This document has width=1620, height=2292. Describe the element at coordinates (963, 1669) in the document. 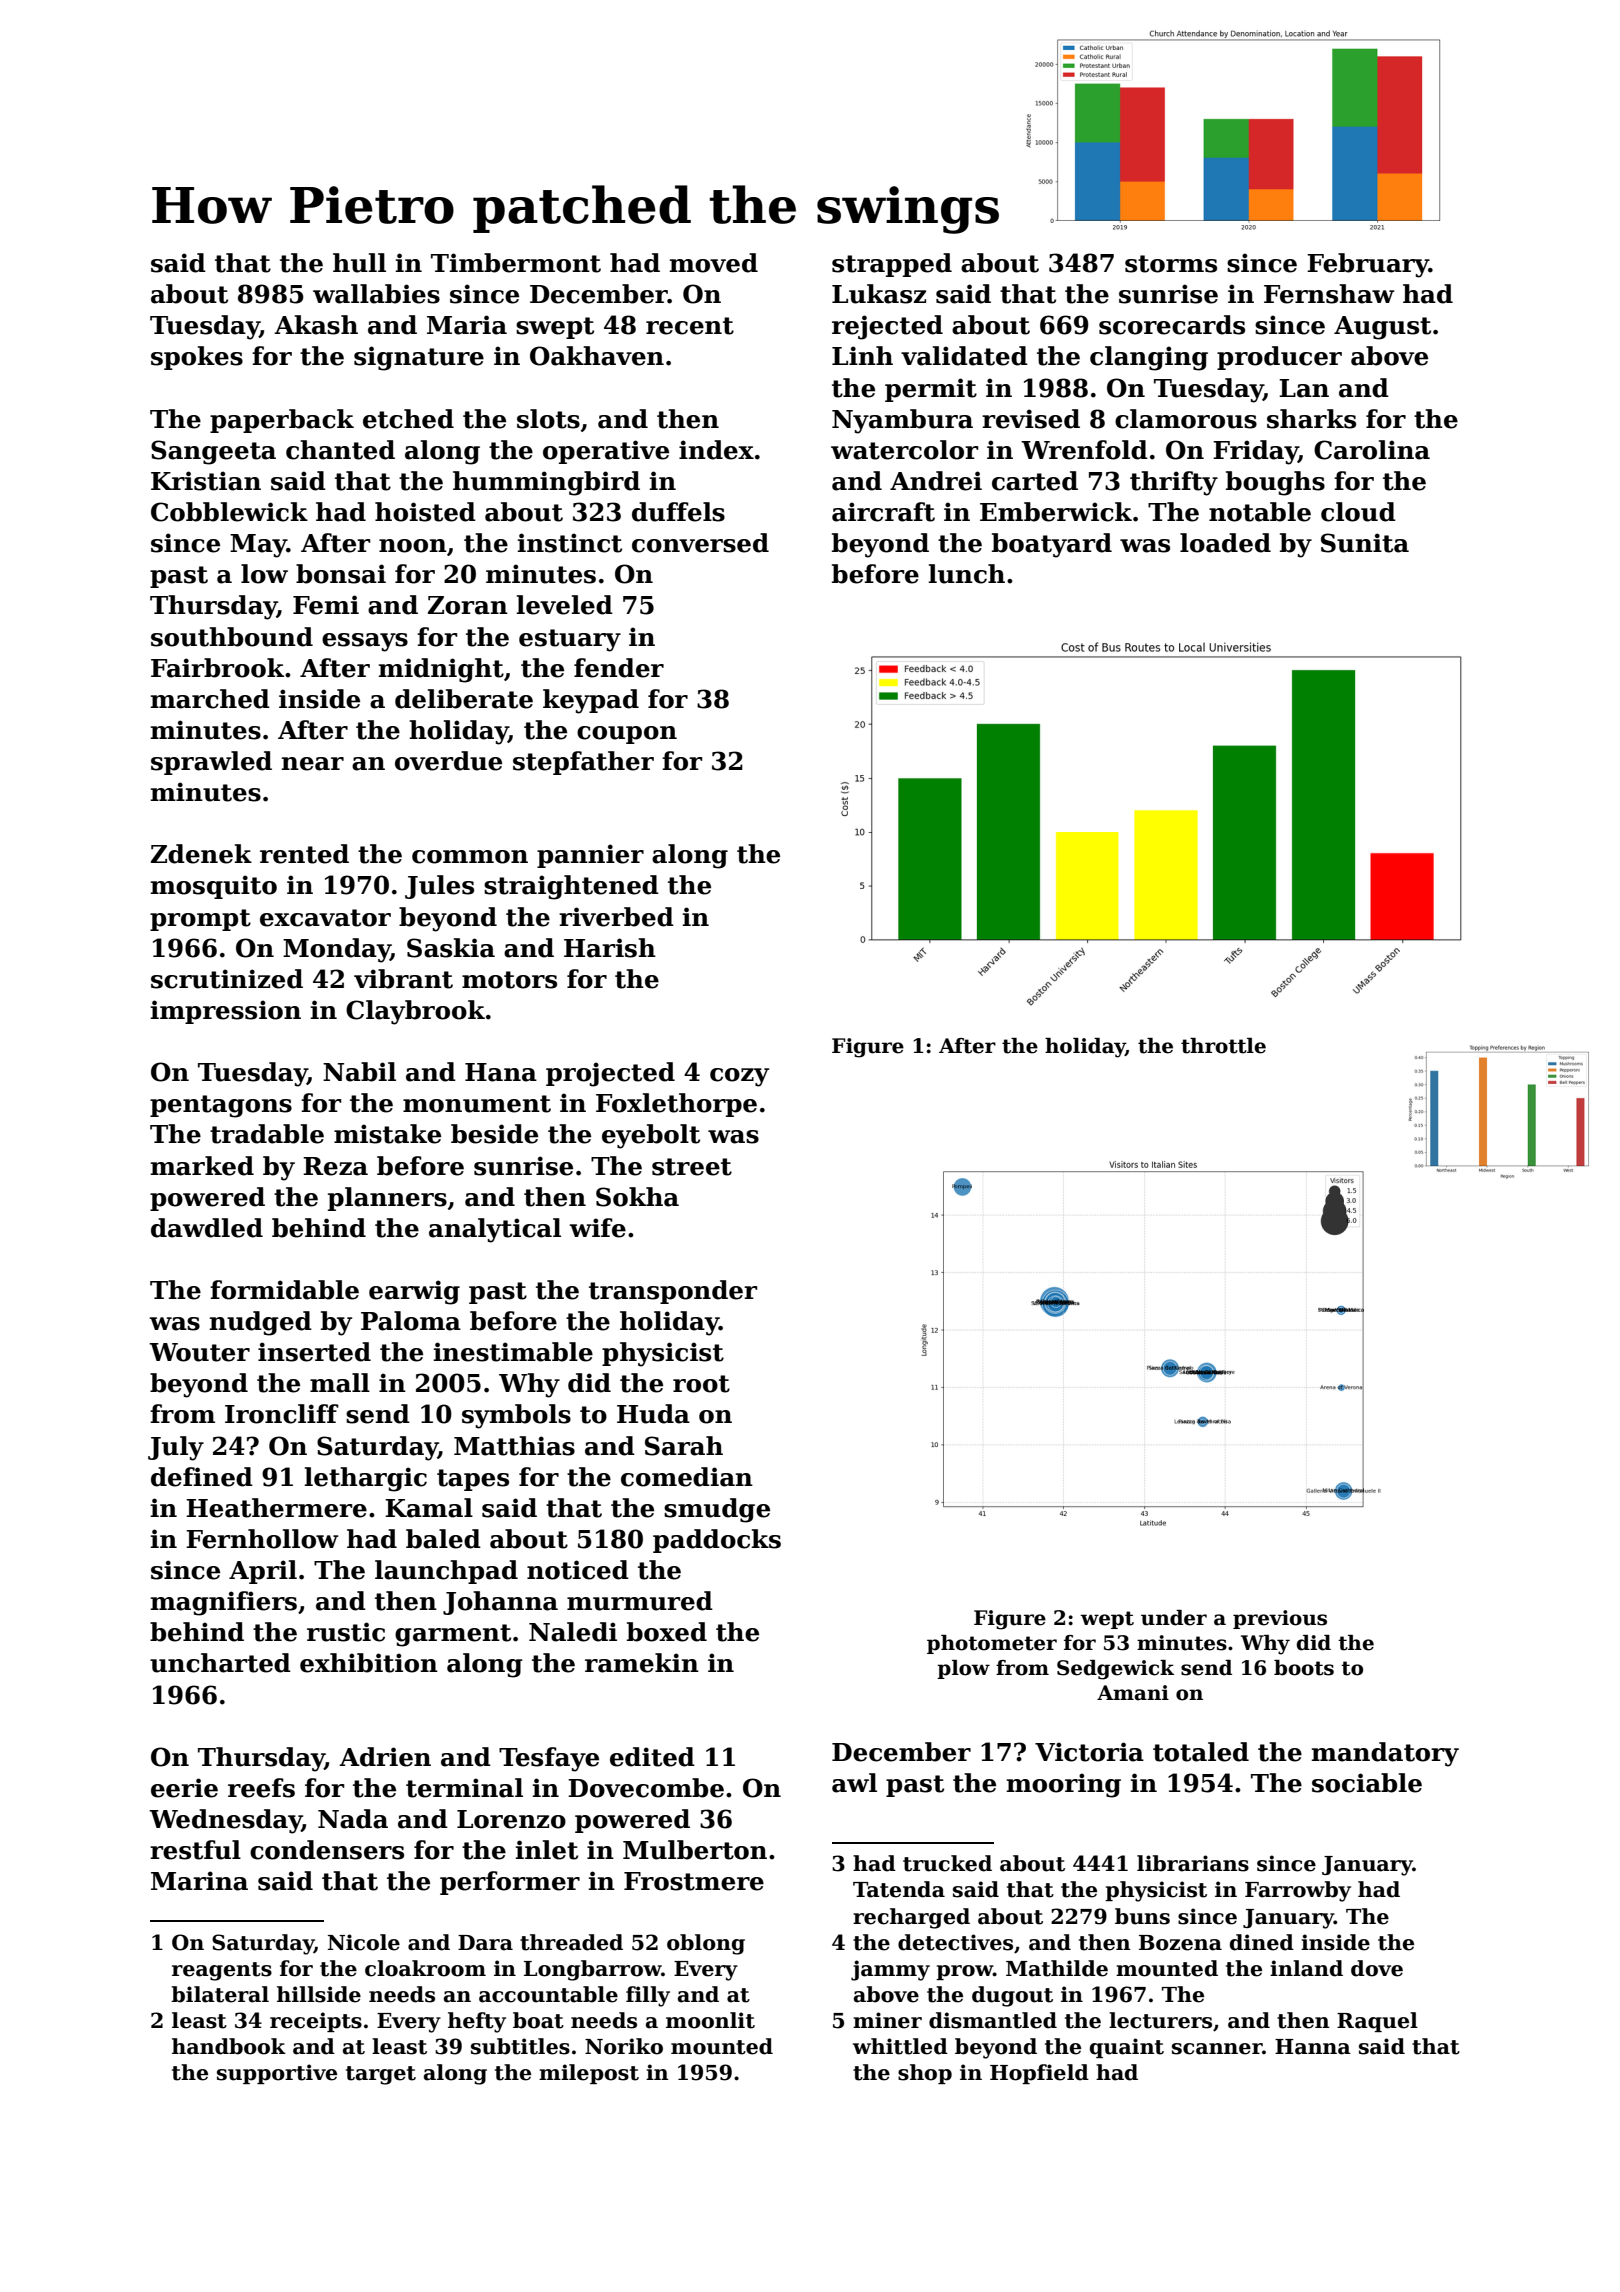

I see `plow` at that location.
